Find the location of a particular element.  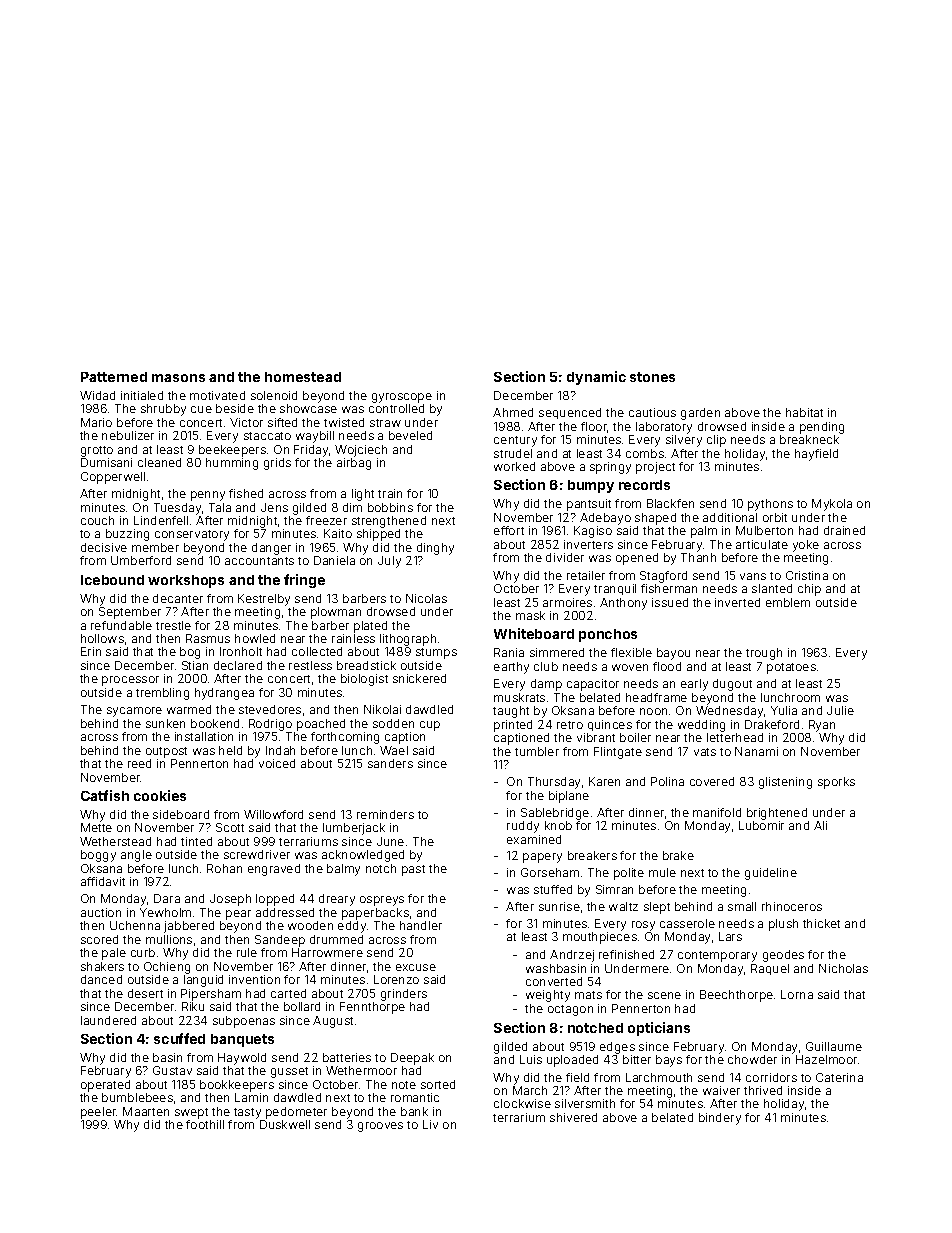

rhinoceros is located at coordinates (792, 906).
